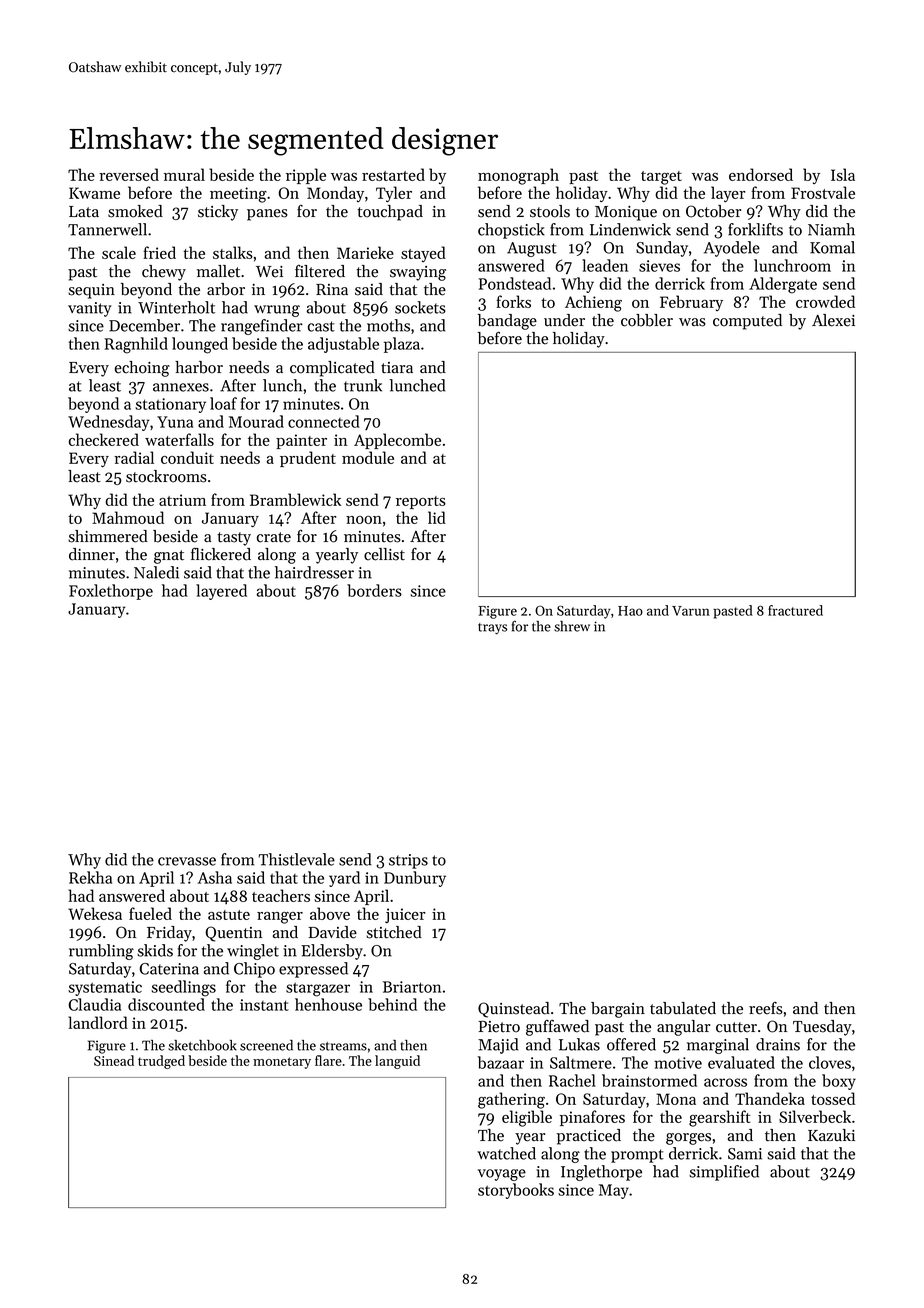 The width and height of the screenshot is (924, 1308). What do you see at coordinates (415, 879) in the screenshot?
I see `Dunbury` at bounding box center [415, 879].
